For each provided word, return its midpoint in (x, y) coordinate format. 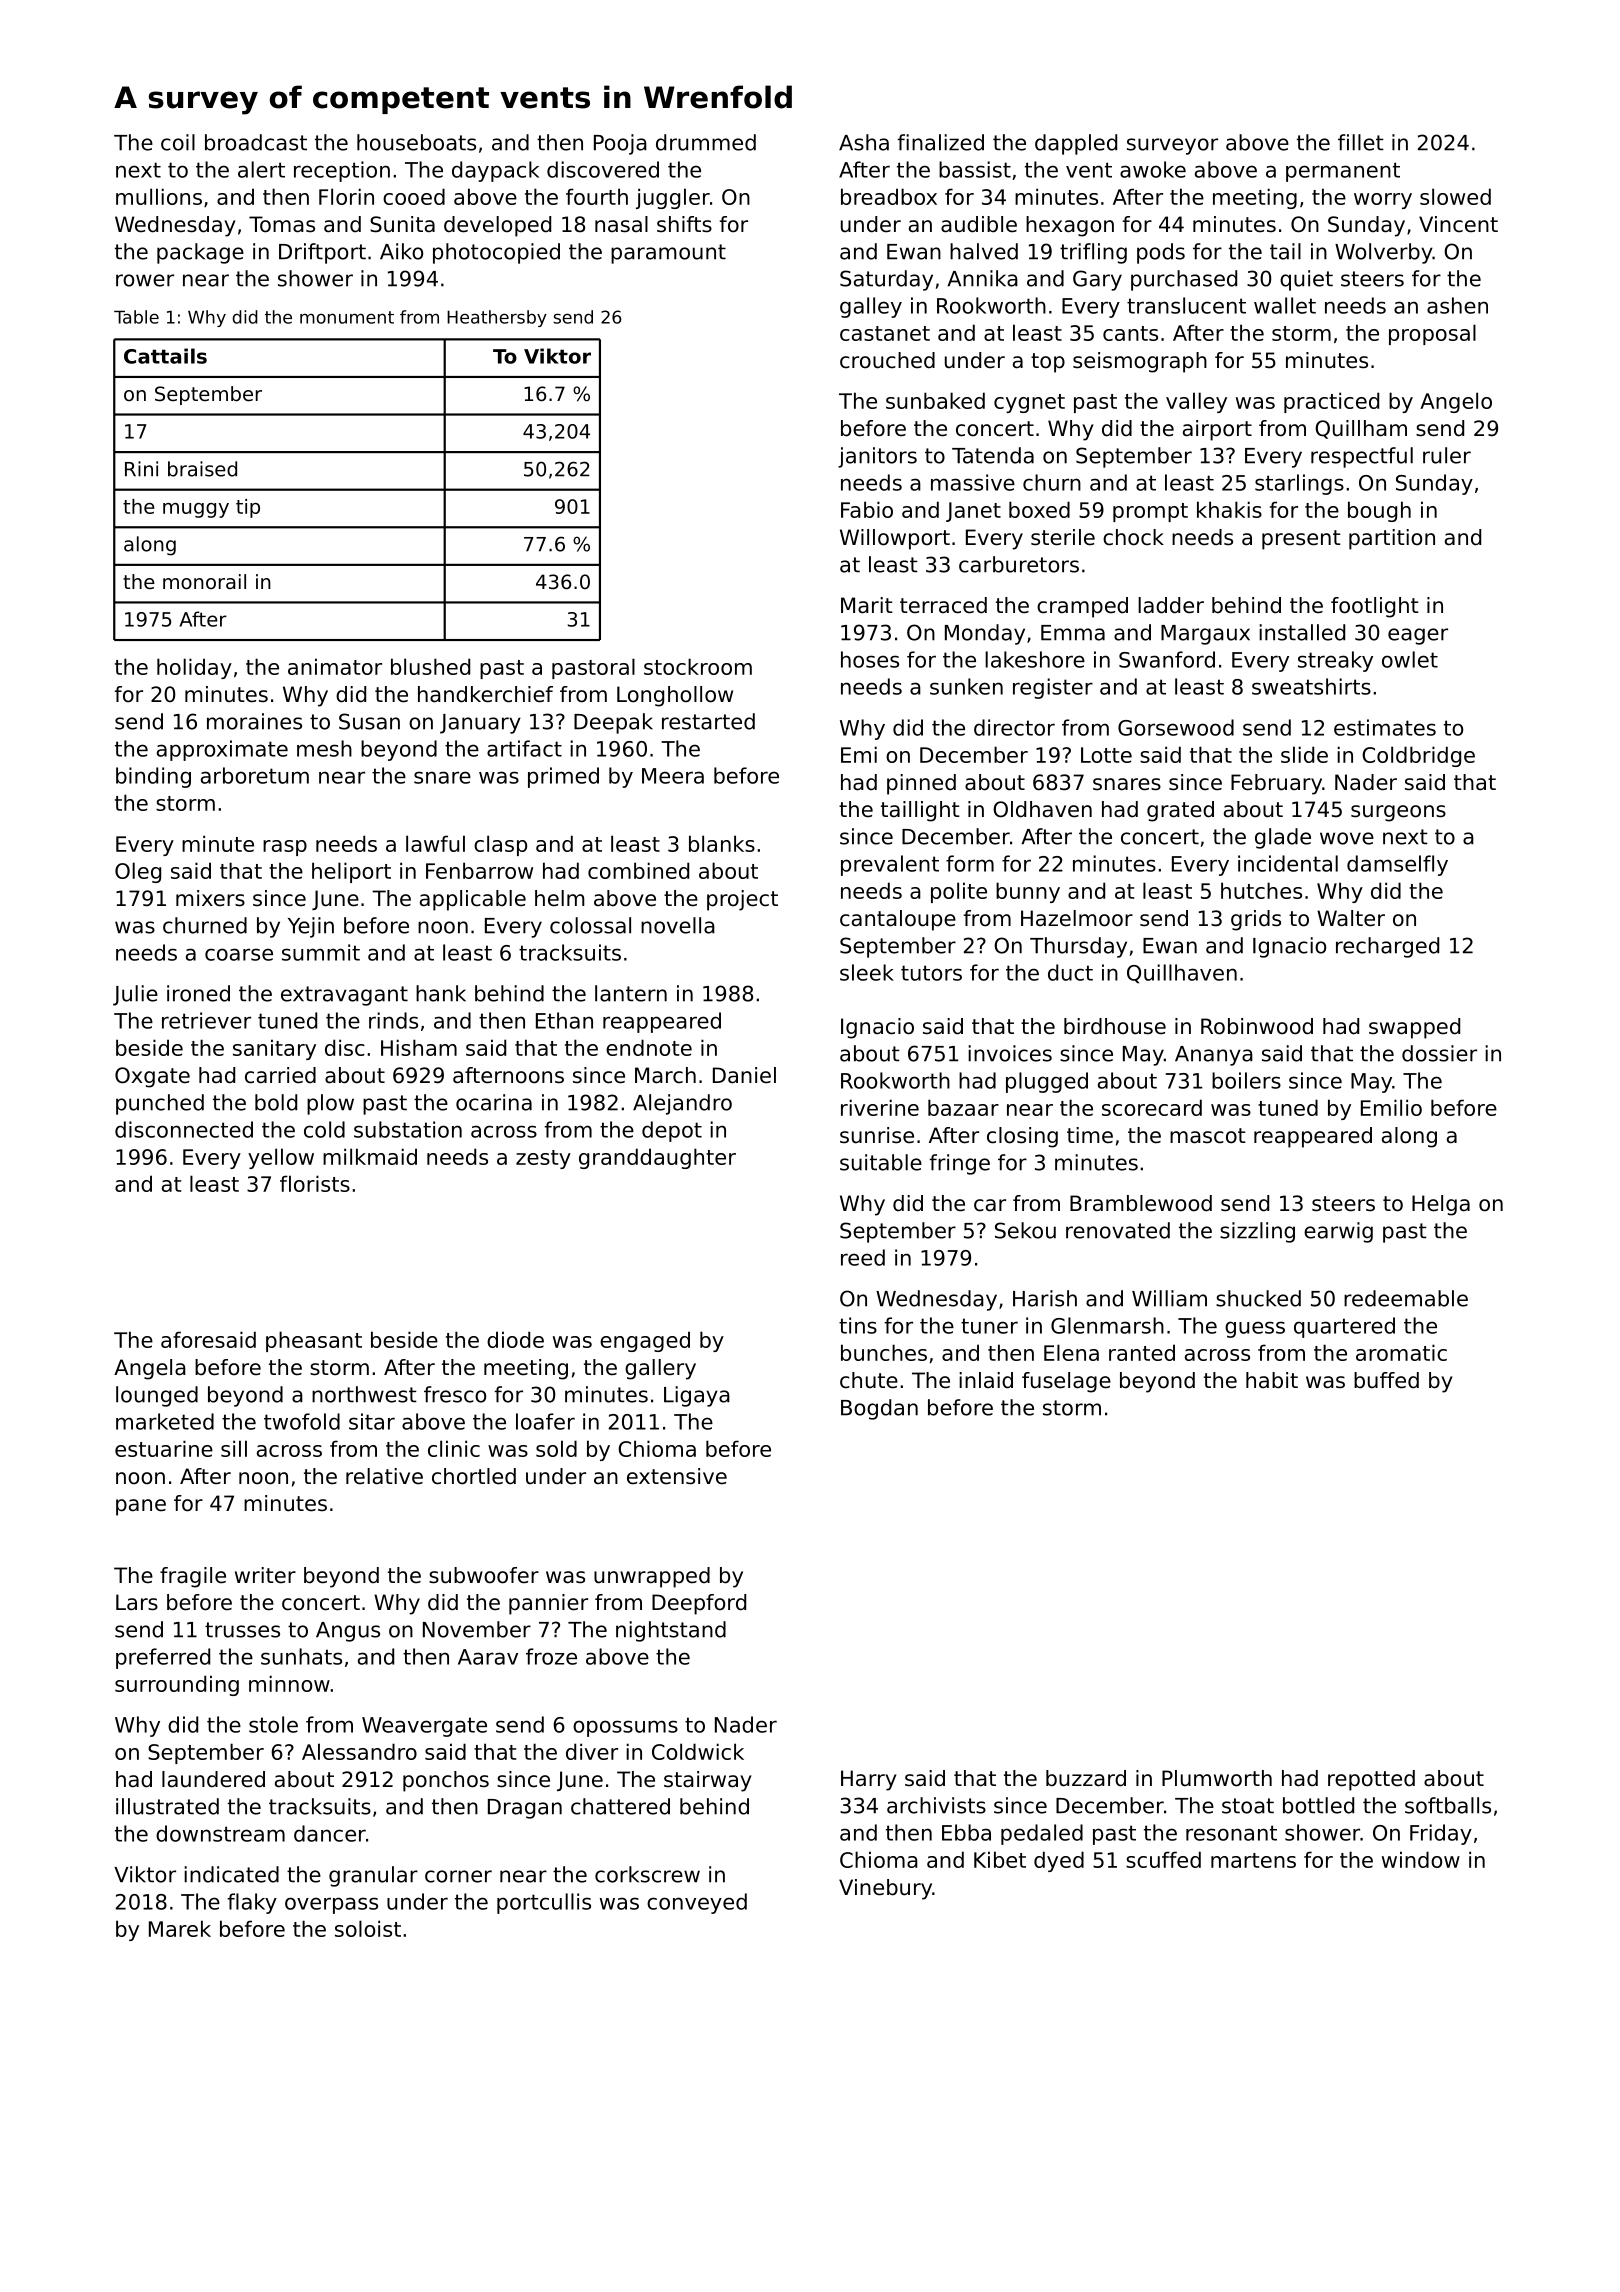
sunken (966, 686)
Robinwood (1257, 1026)
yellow (281, 1158)
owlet (1410, 659)
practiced (1331, 402)
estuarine (164, 1448)
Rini (141, 469)
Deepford (699, 1604)
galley (871, 307)
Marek (180, 1928)
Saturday (886, 280)
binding (153, 777)
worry (1383, 201)
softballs (1448, 1805)
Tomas (282, 224)
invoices (1010, 1053)
